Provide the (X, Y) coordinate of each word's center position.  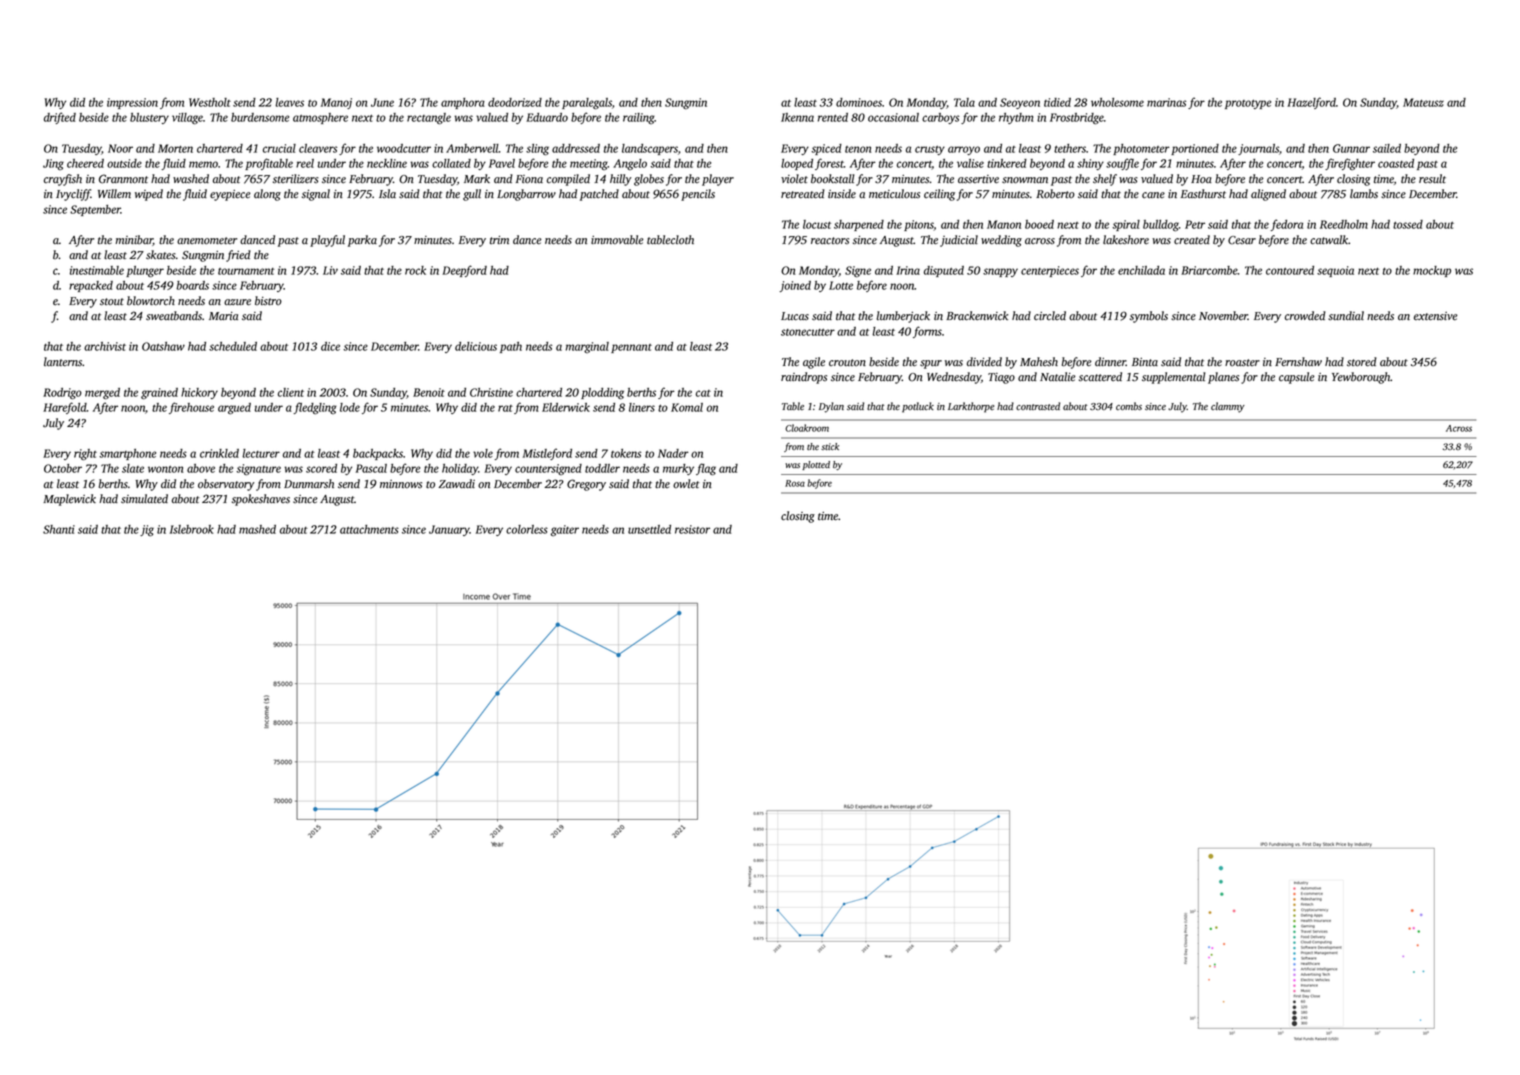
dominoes (859, 102)
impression (132, 103)
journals (1258, 149)
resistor (692, 529)
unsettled (649, 529)
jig (147, 530)
